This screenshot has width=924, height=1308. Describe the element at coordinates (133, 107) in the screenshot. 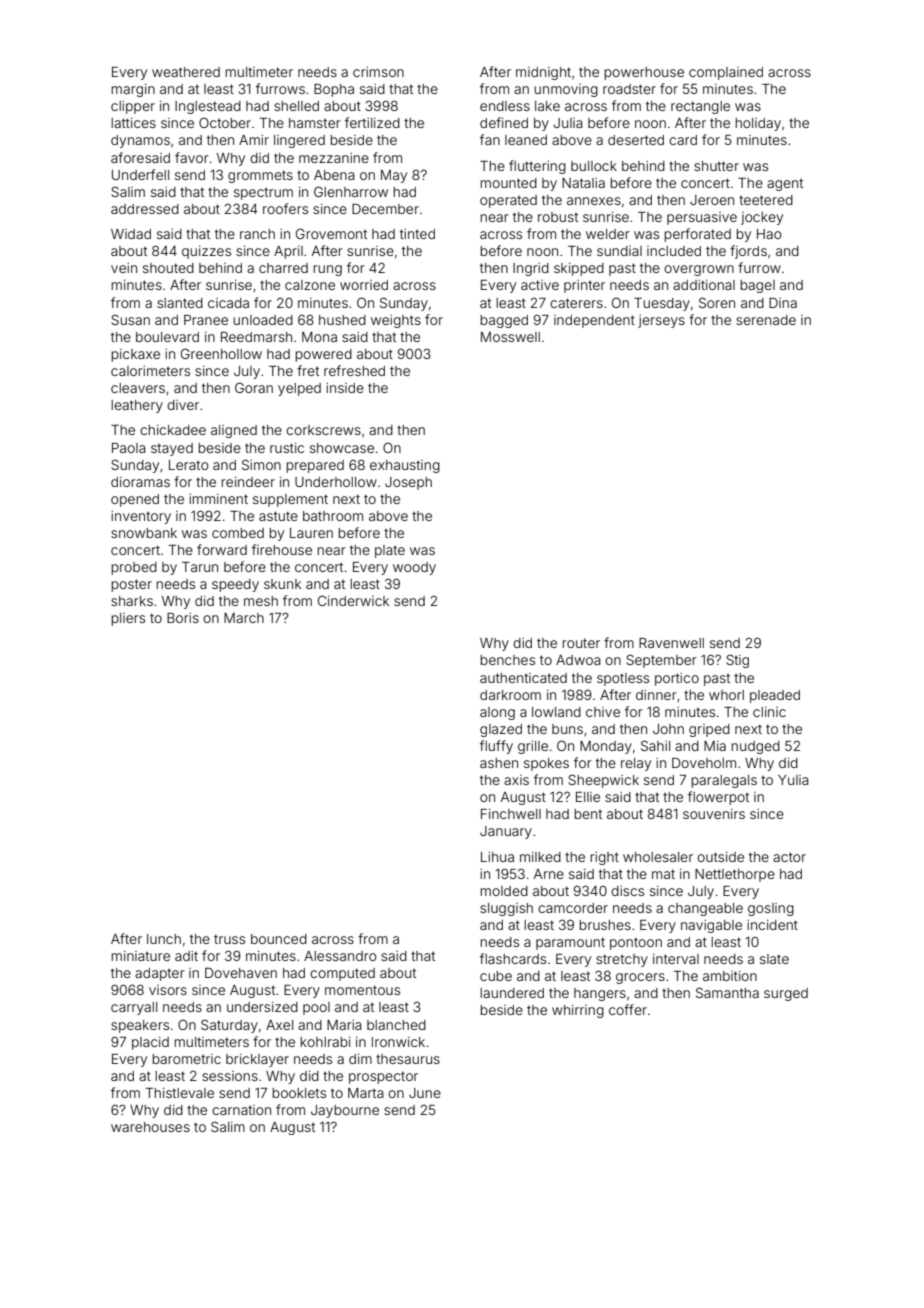

I see `clipper` at that location.
